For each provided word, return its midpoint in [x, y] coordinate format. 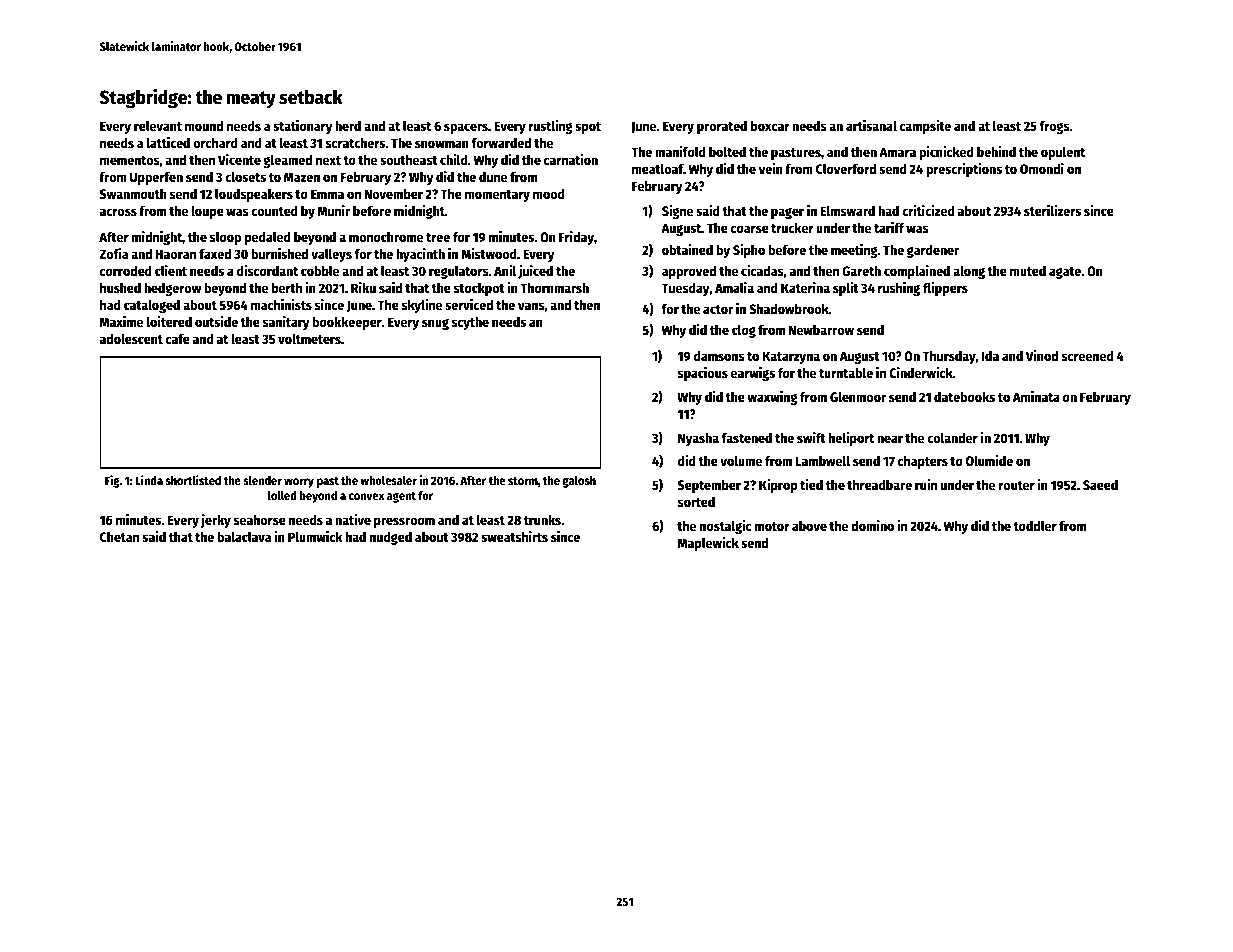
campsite [925, 127]
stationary [303, 127]
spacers [466, 128]
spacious [703, 374]
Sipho [749, 251]
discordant [267, 270]
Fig [112, 481]
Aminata [1036, 396]
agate [1065, 273]
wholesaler [388, 480]
